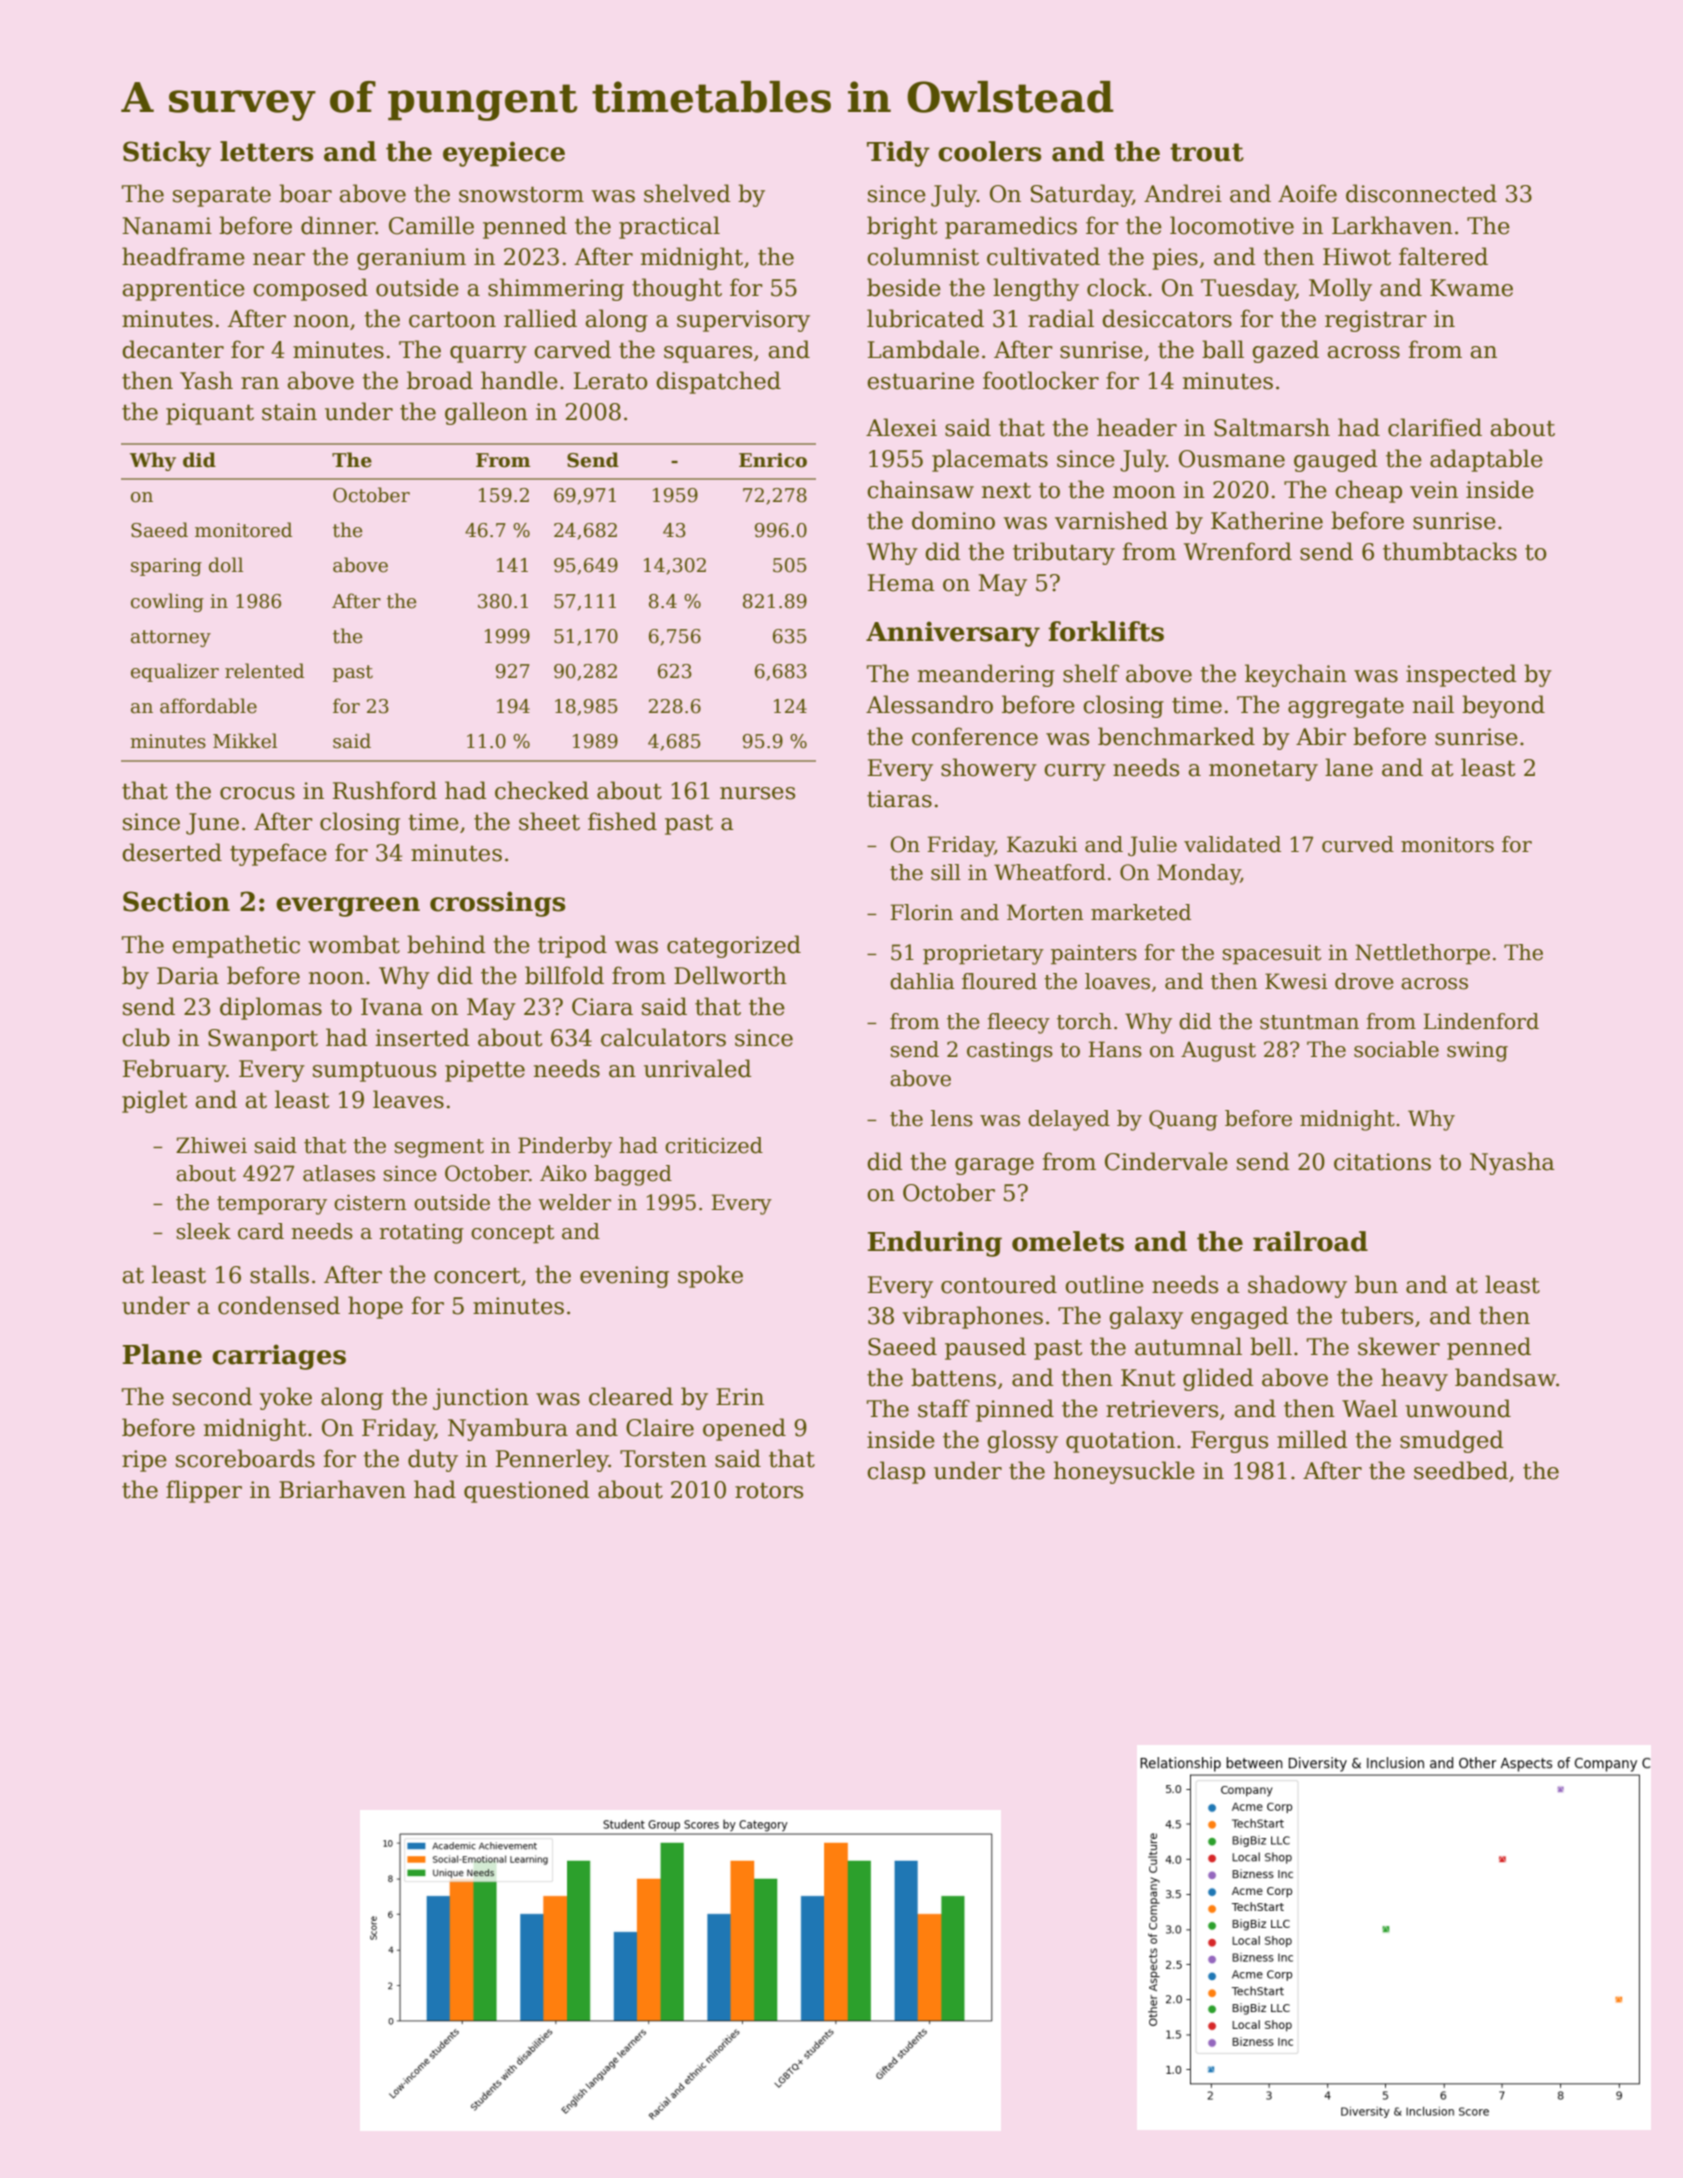  Describe the element at coordinates (204, 1491) in the image. I see `flipper` at that location.
